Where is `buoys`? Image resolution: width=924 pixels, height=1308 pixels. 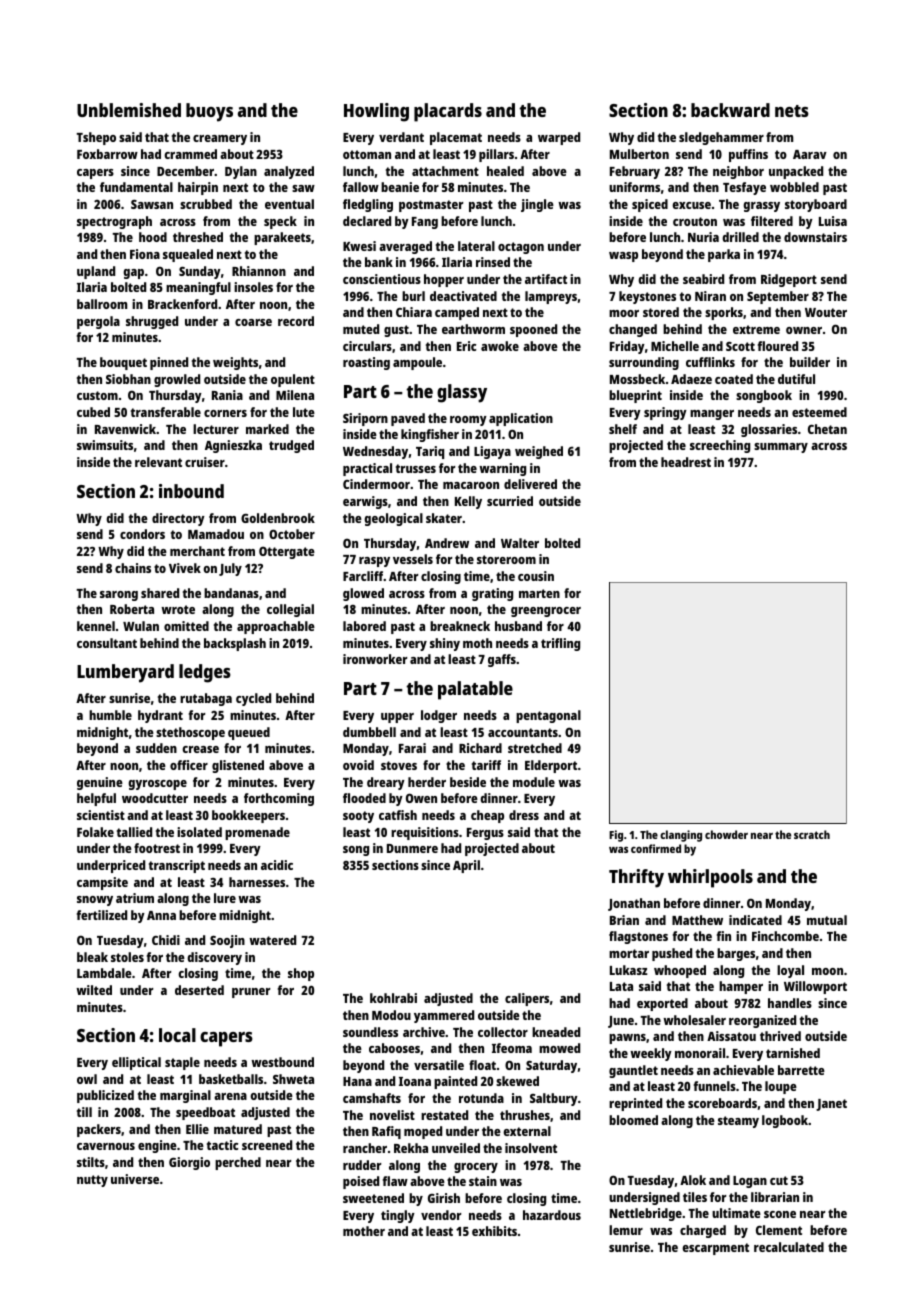 buoys is located at coordinates (209, 112).
